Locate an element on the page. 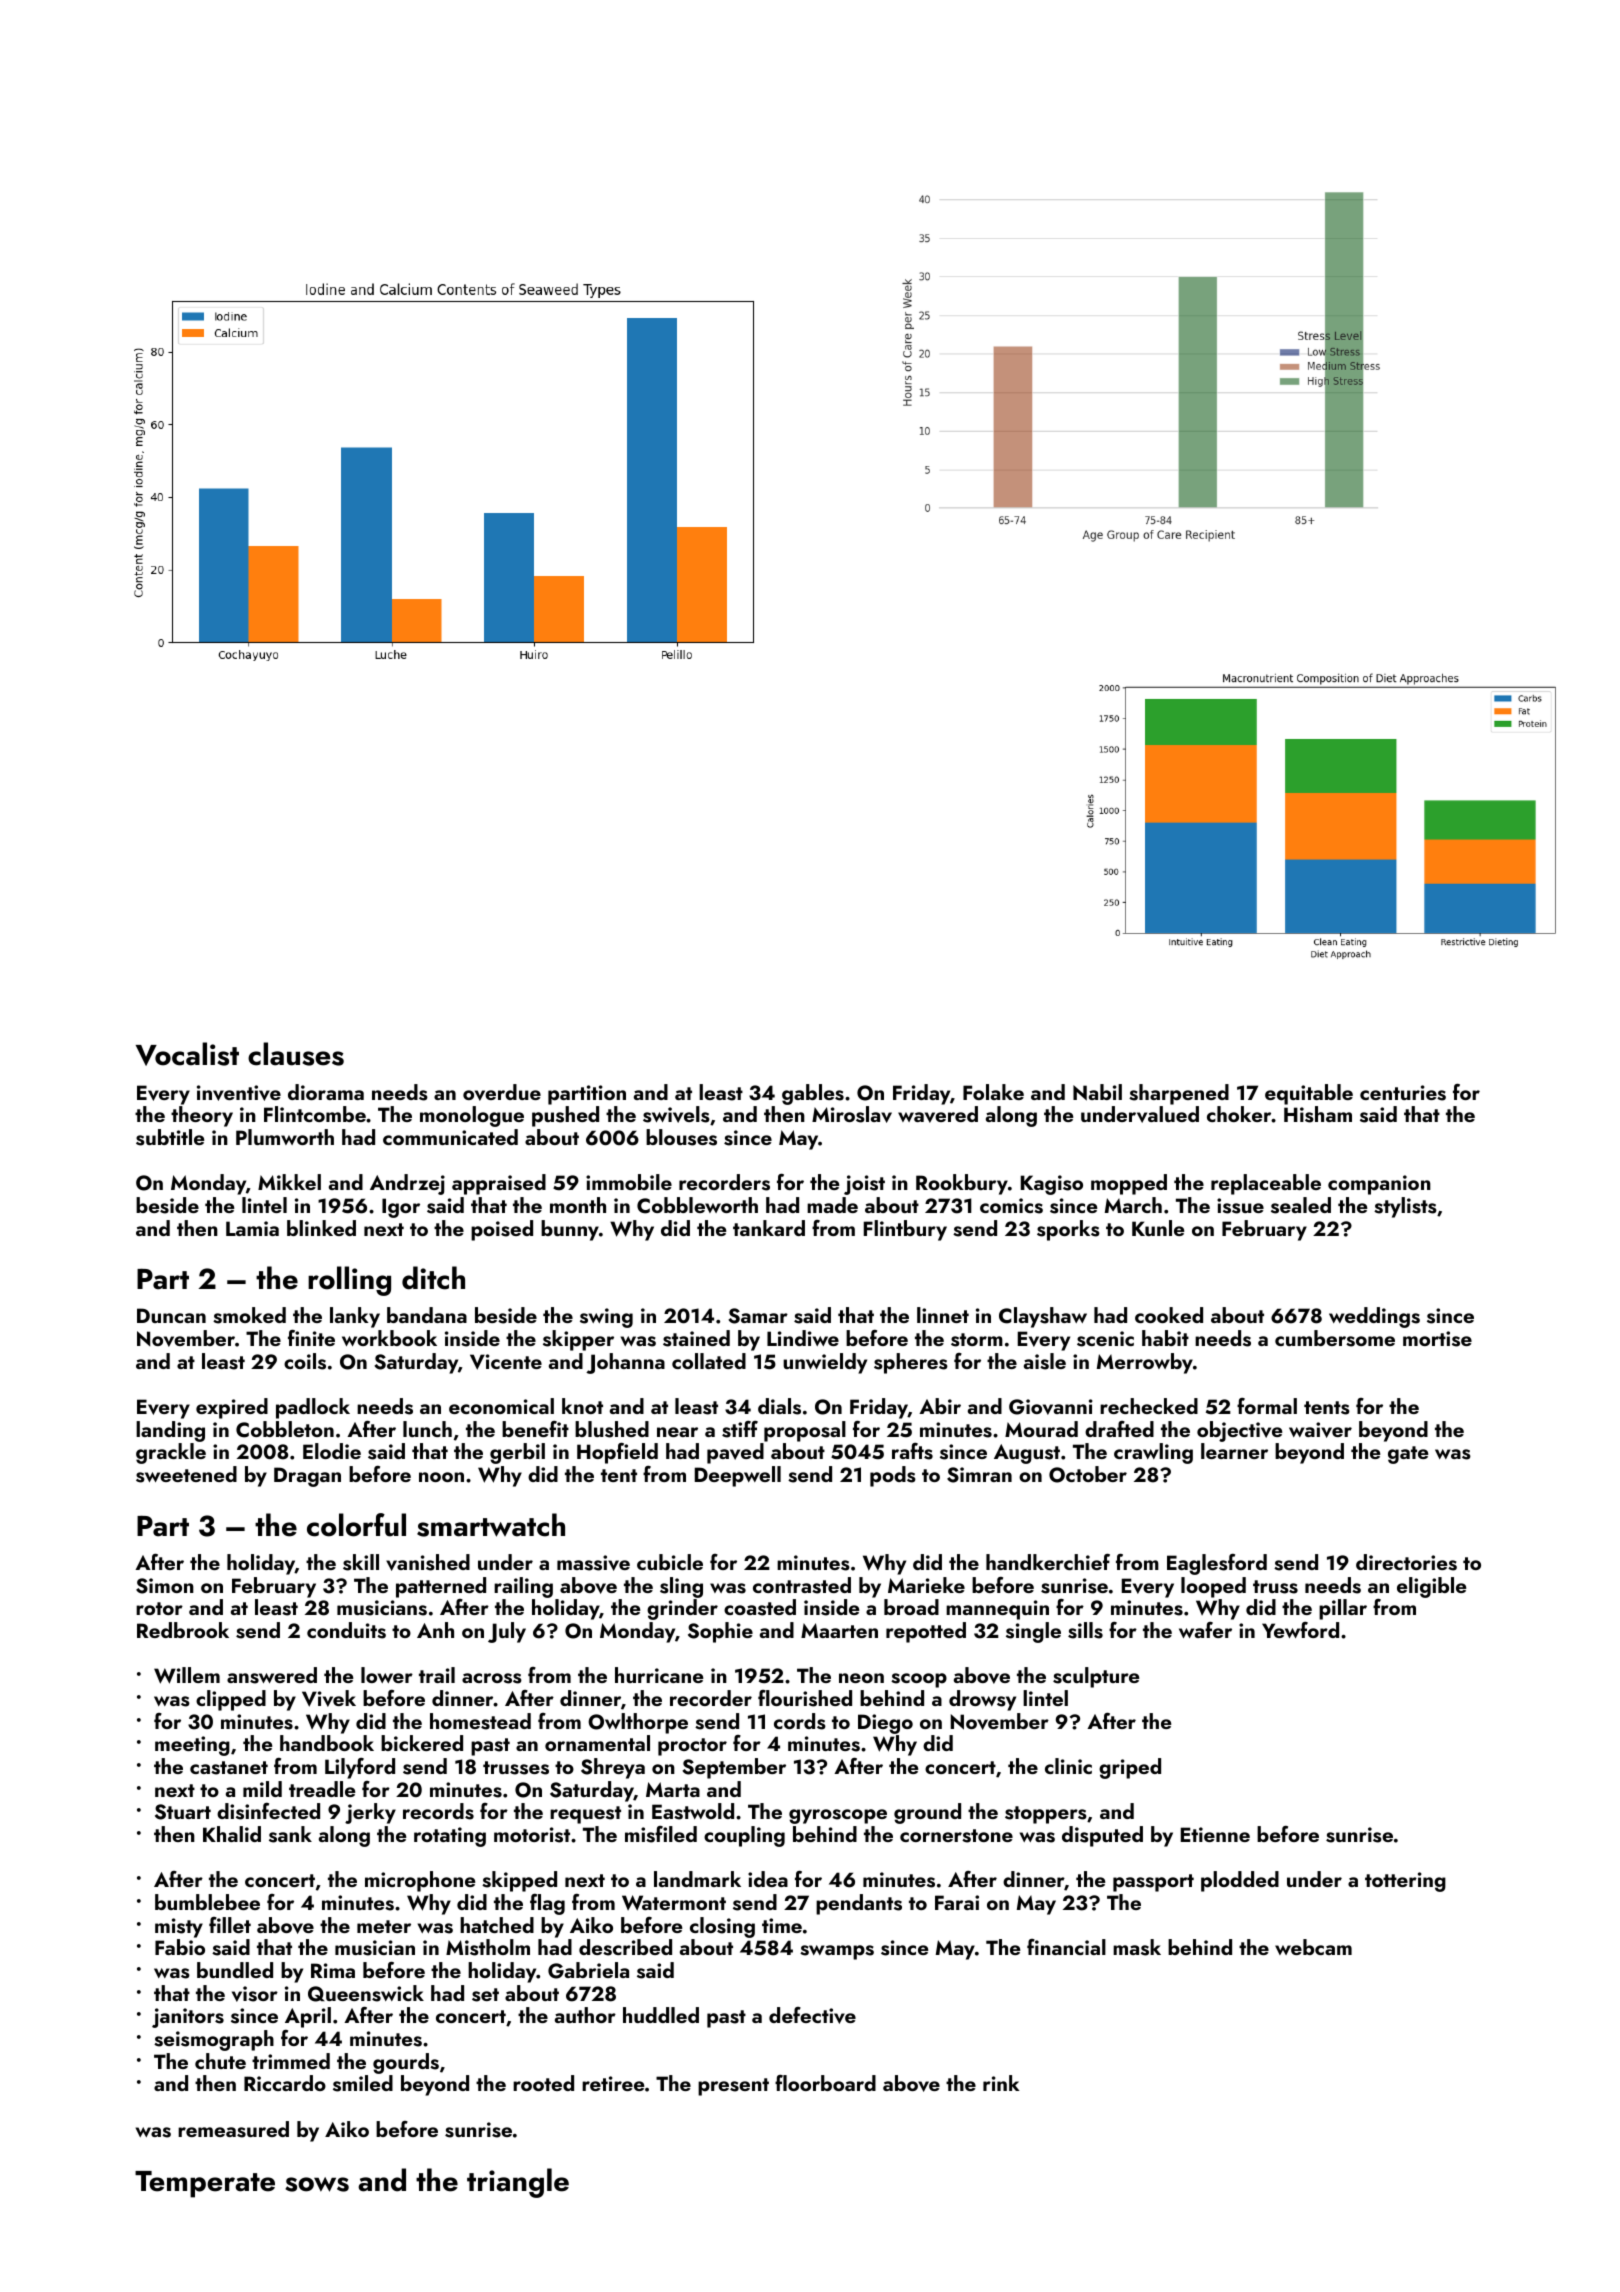  remeasured is located at coordinates (233, 2129).
